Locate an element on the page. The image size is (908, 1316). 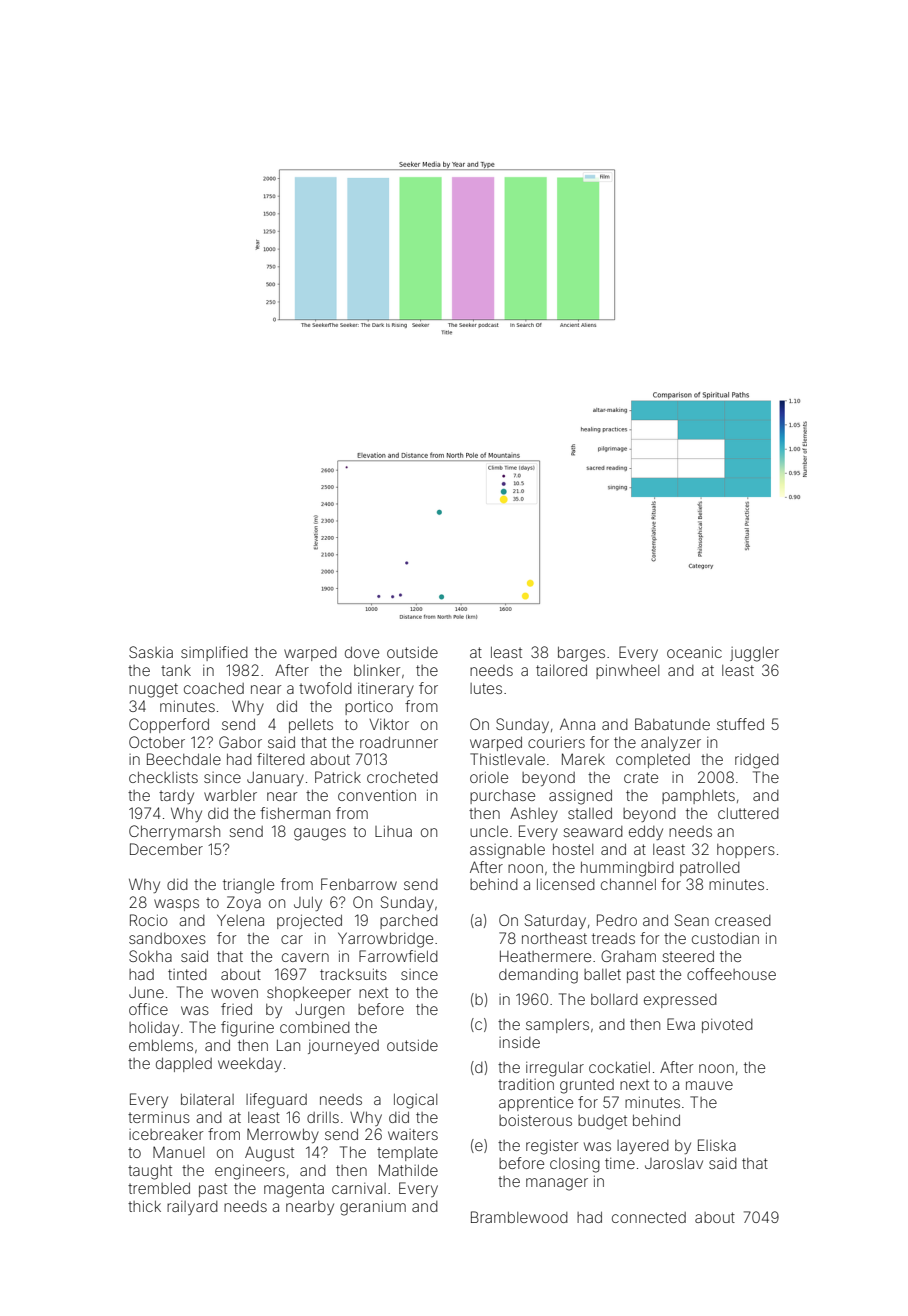
tinted is located at coordinates (187, 974).
